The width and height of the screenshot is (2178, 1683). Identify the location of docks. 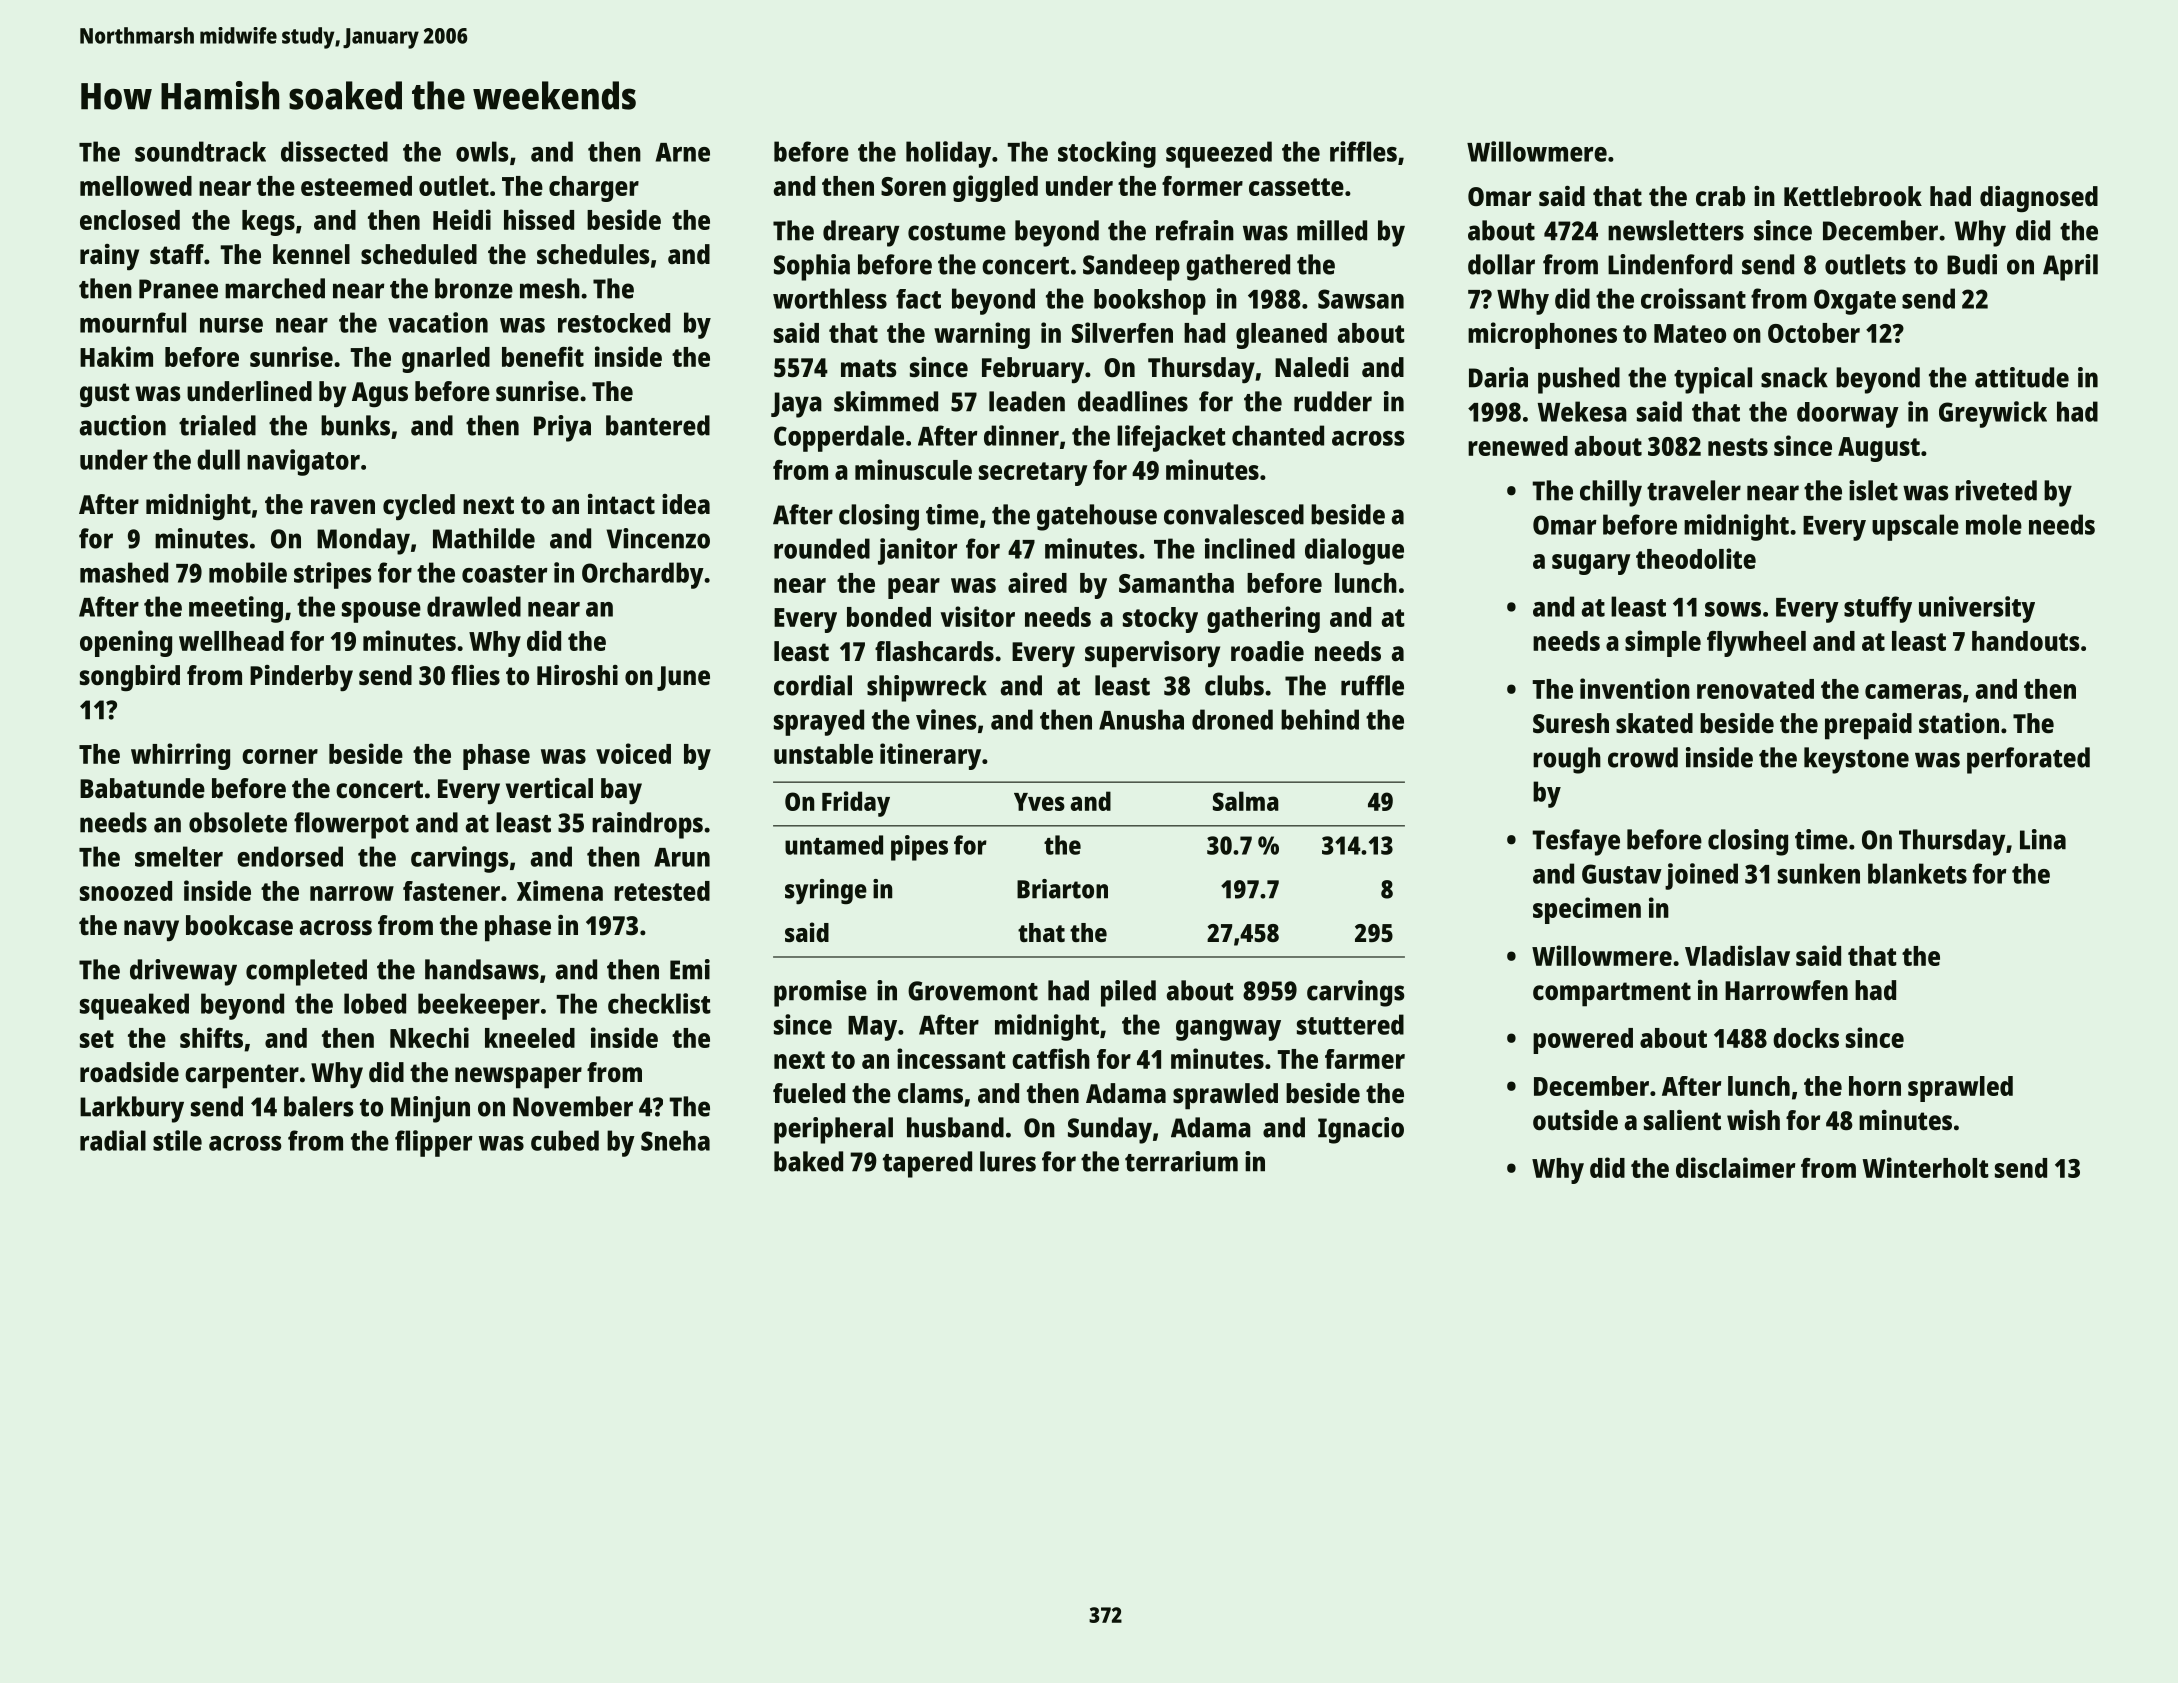
(1806, 1038).
